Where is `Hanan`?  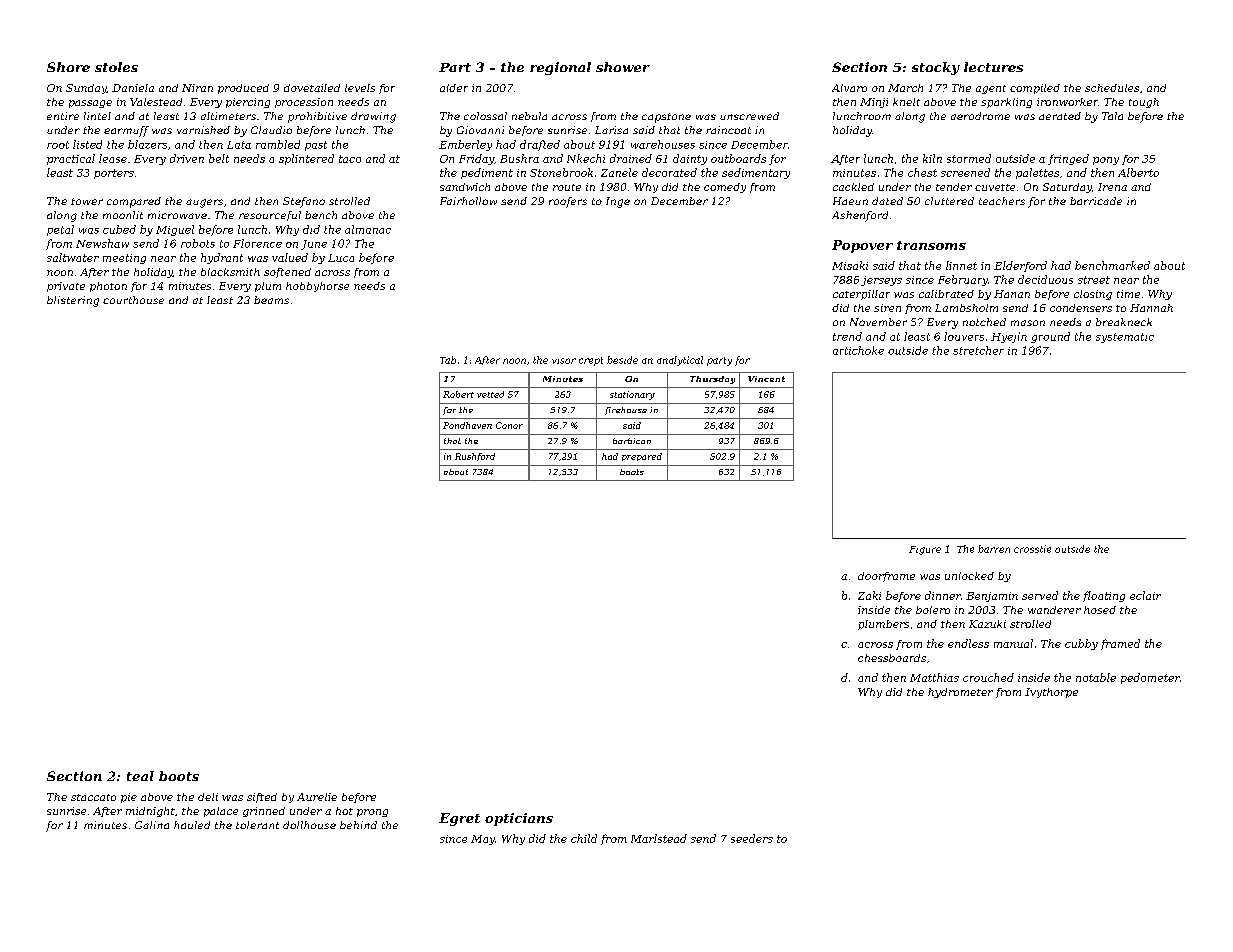
Hanan is located at coordinates (1012, 294).
